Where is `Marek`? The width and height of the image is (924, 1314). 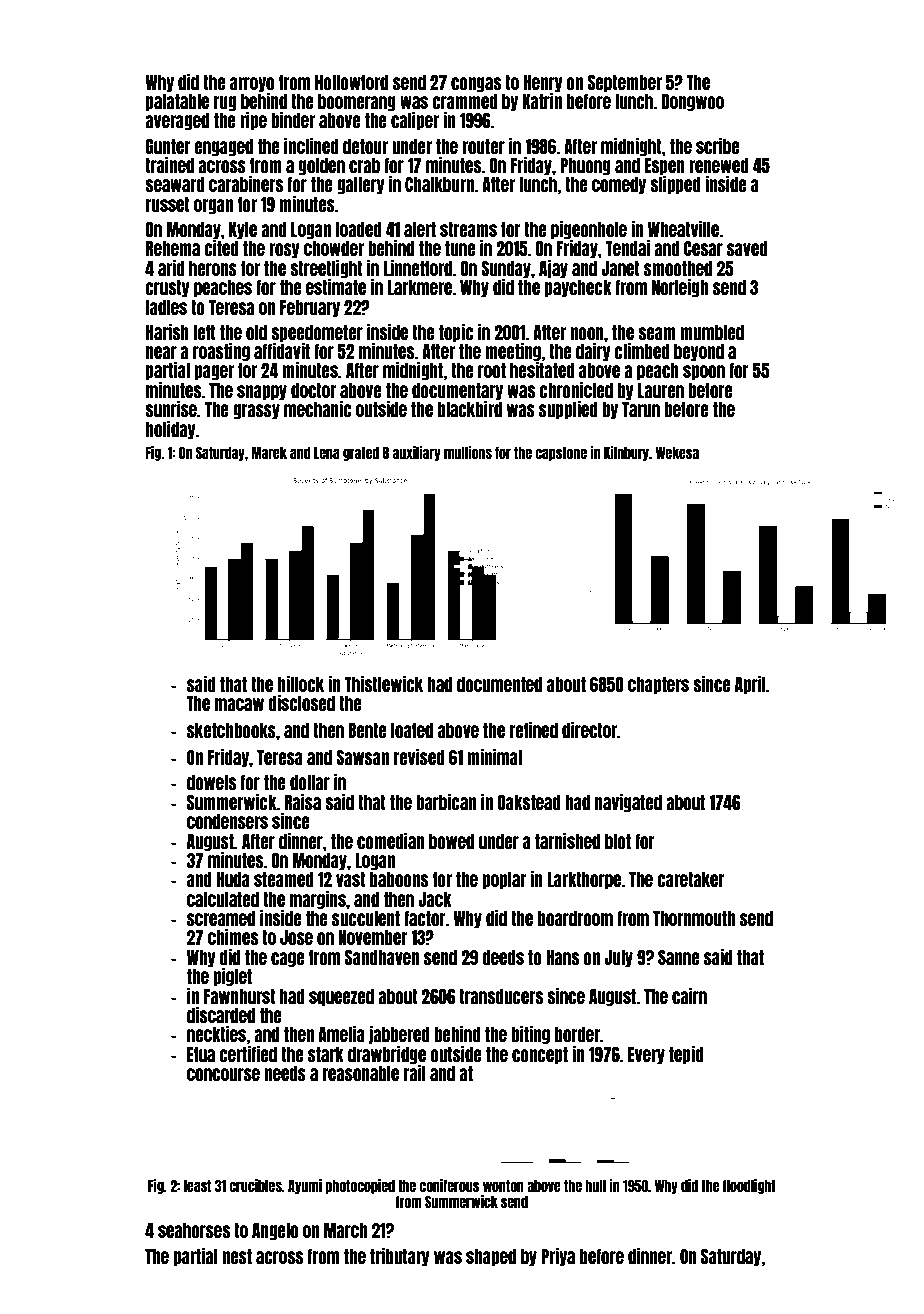 Marek is located at coordinates (269, 453).
